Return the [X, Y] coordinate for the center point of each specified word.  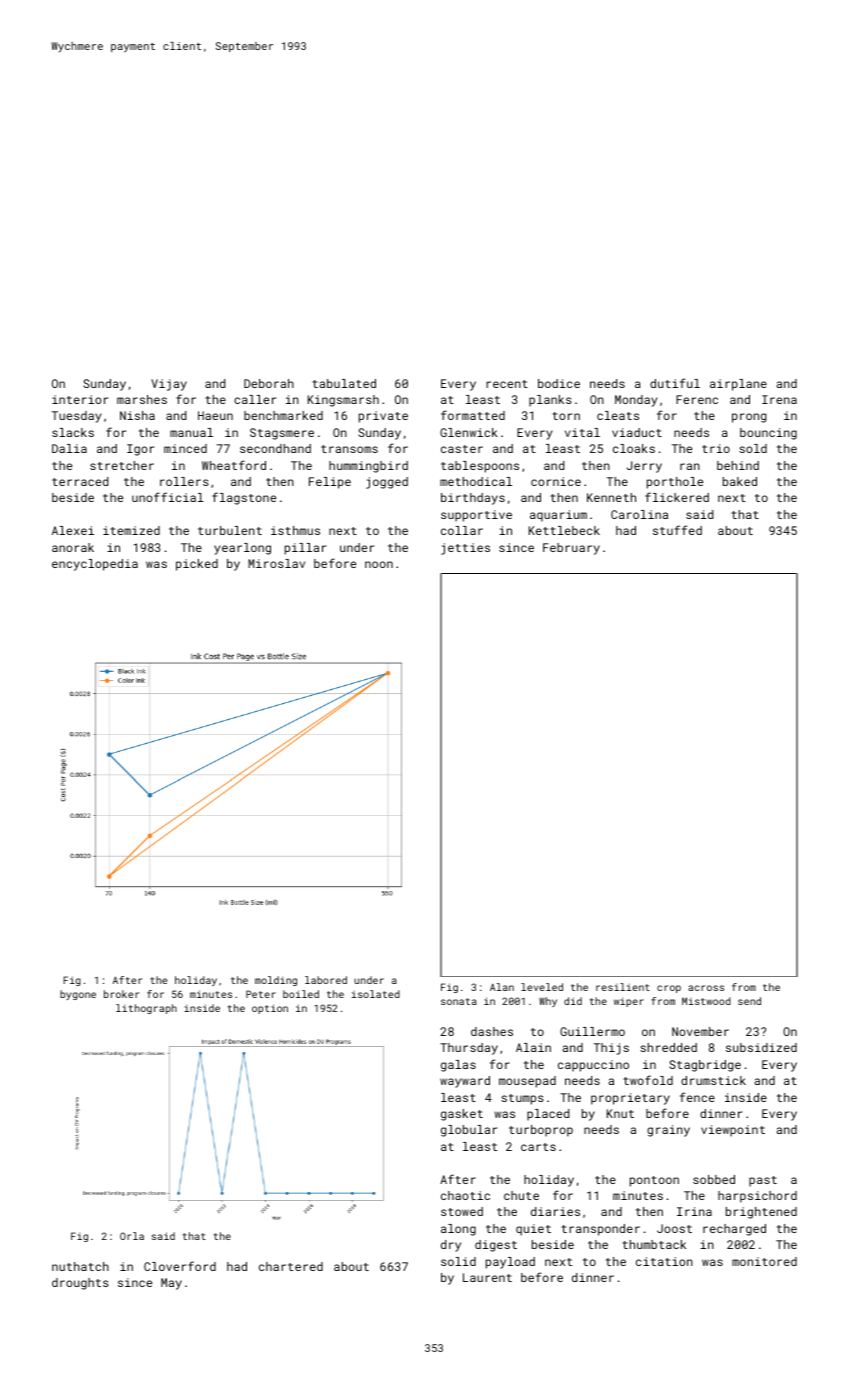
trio [716, 448]
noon [379, 564]
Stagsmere [282, 434]
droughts [80, 1284]
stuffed [677, 530]
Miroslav [276, 563]
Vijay [169, 385]
